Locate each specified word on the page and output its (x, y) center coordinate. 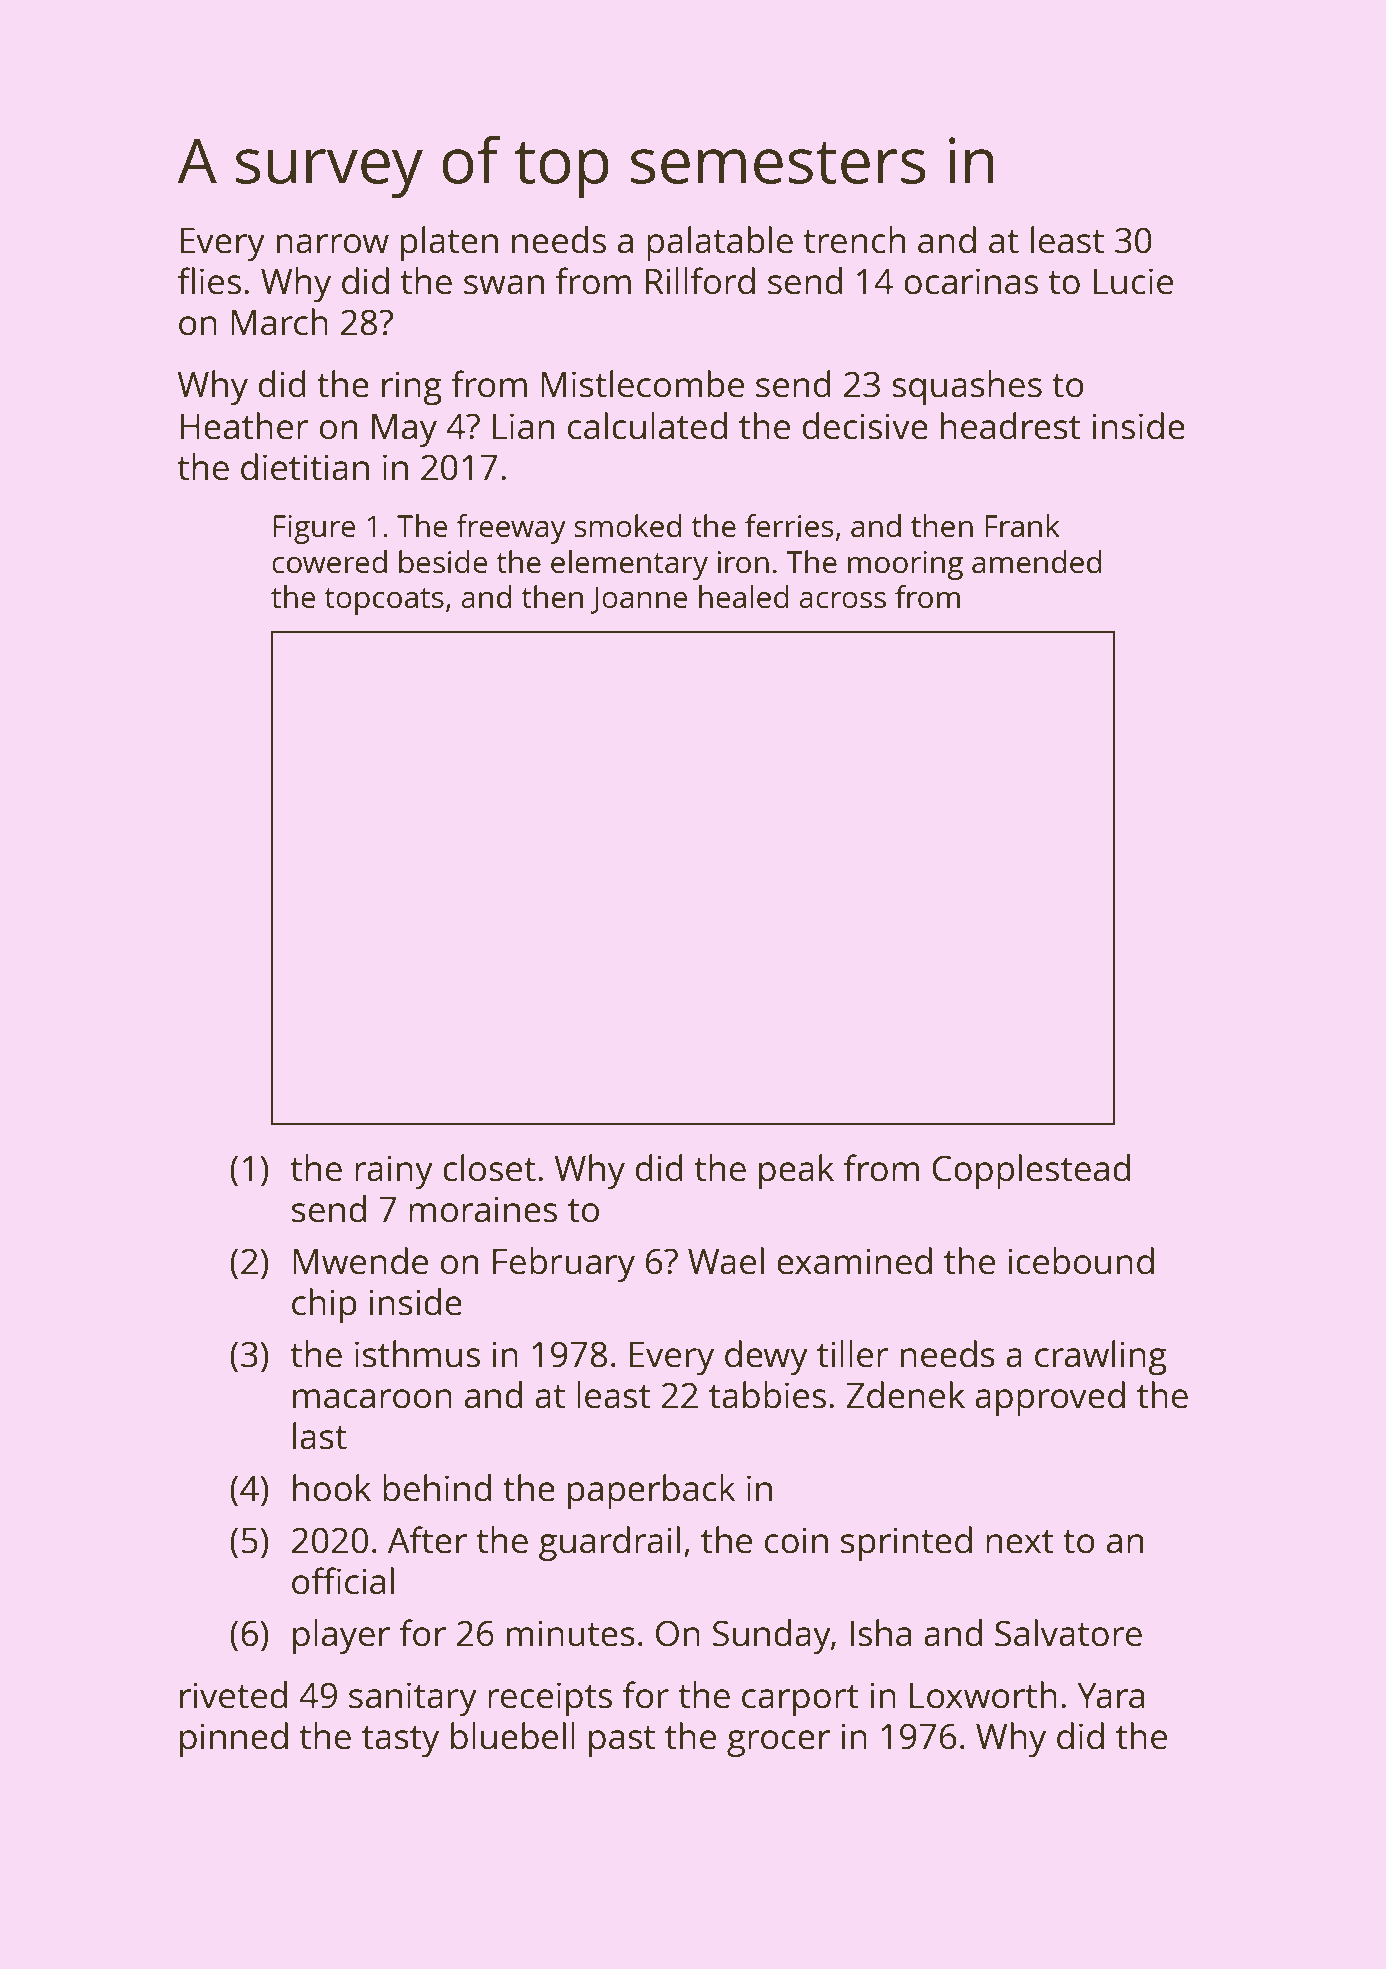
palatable (720, 243)
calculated (647, 426)
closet (489, 1168)
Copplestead (1031, 1171)
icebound (1081, 1261)
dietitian (305, 467)
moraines (483, 1209)
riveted (233, 1695)
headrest (1011, 426)
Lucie (1133, 281)
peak (796, 1171)
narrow (333, 244)
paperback (652, 1491)
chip (324, 1305)
